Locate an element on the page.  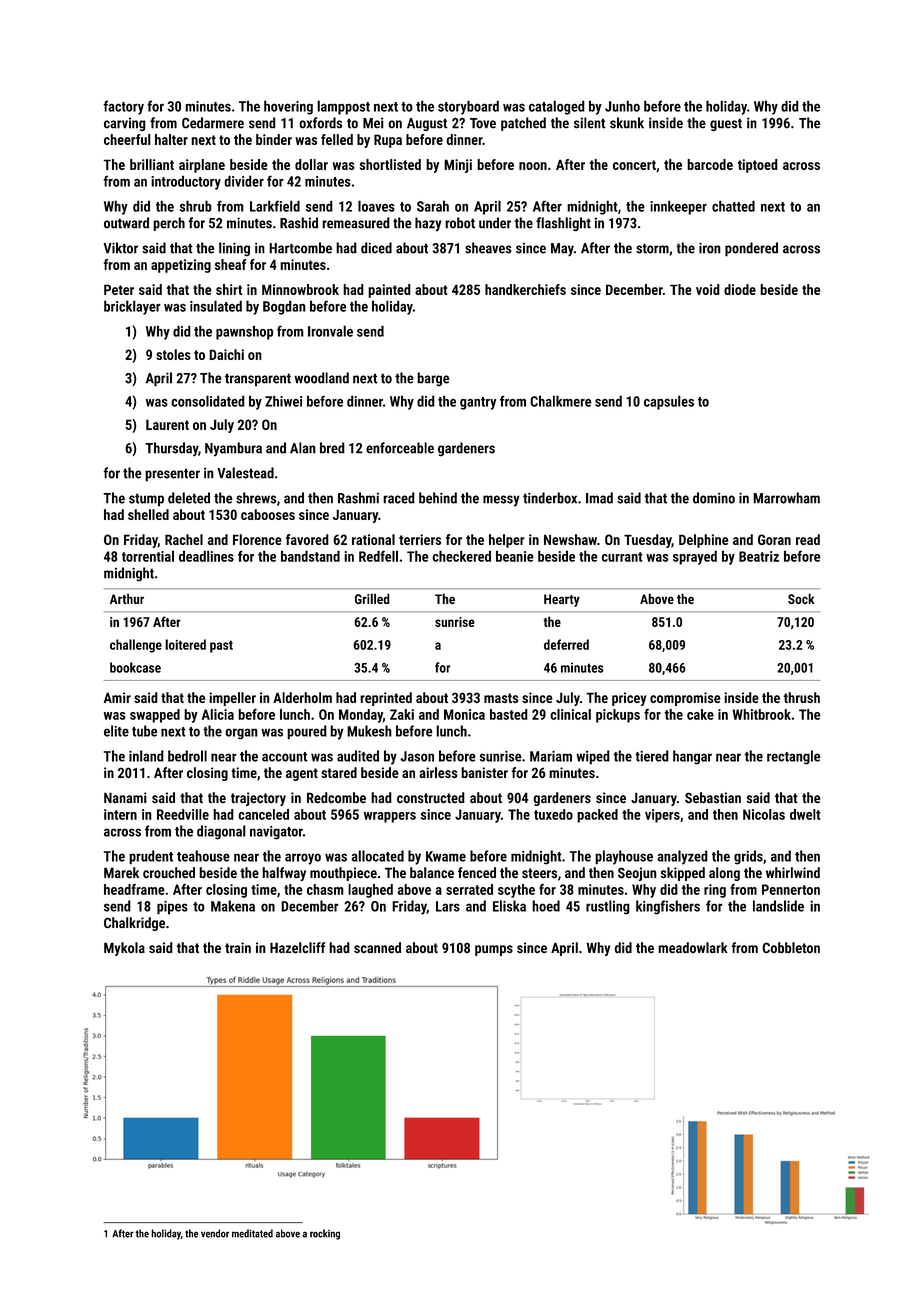
Alderholm is located at coordinates (302, 697).
